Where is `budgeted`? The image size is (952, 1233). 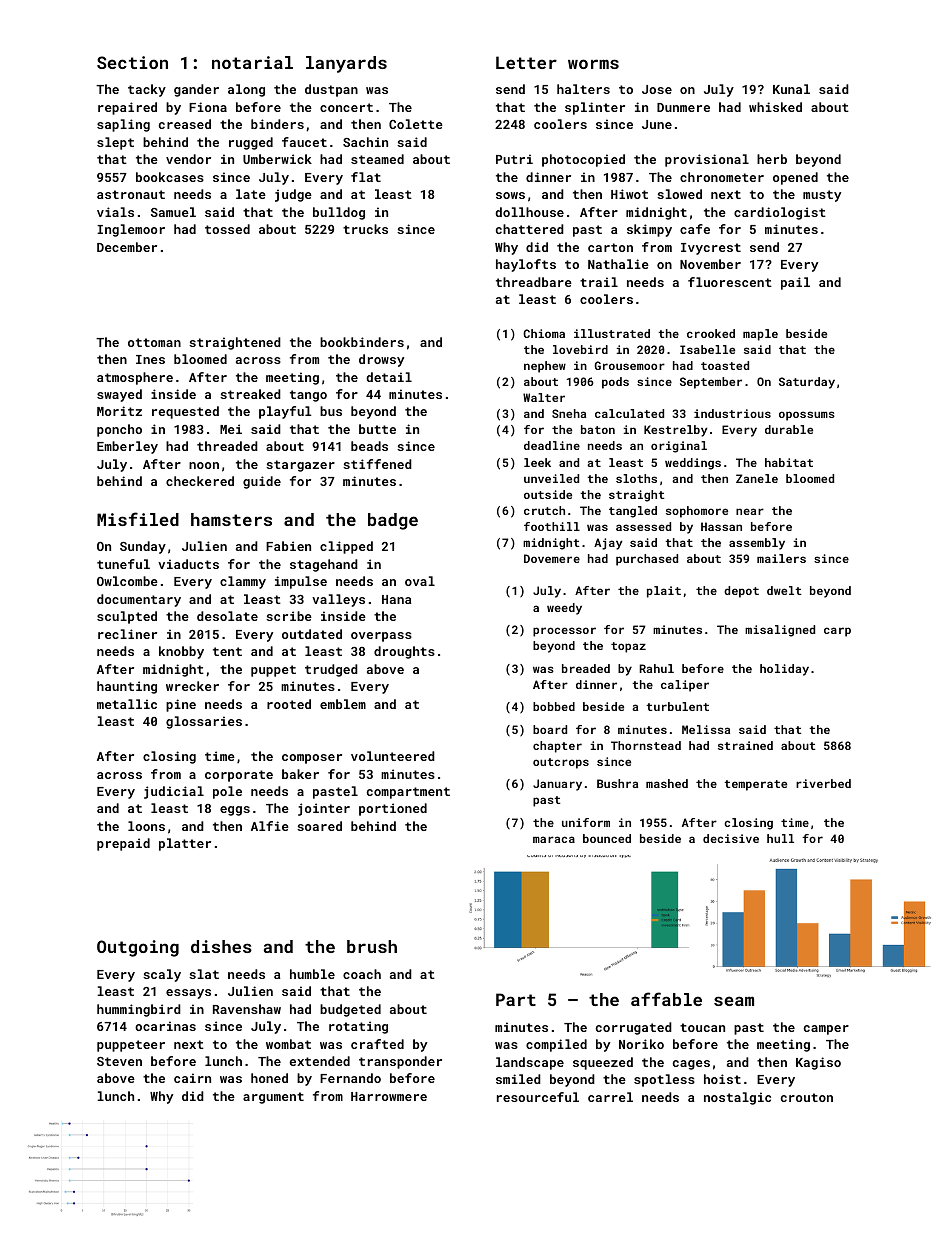 budgeted is located at coordinates (350, 1010).
